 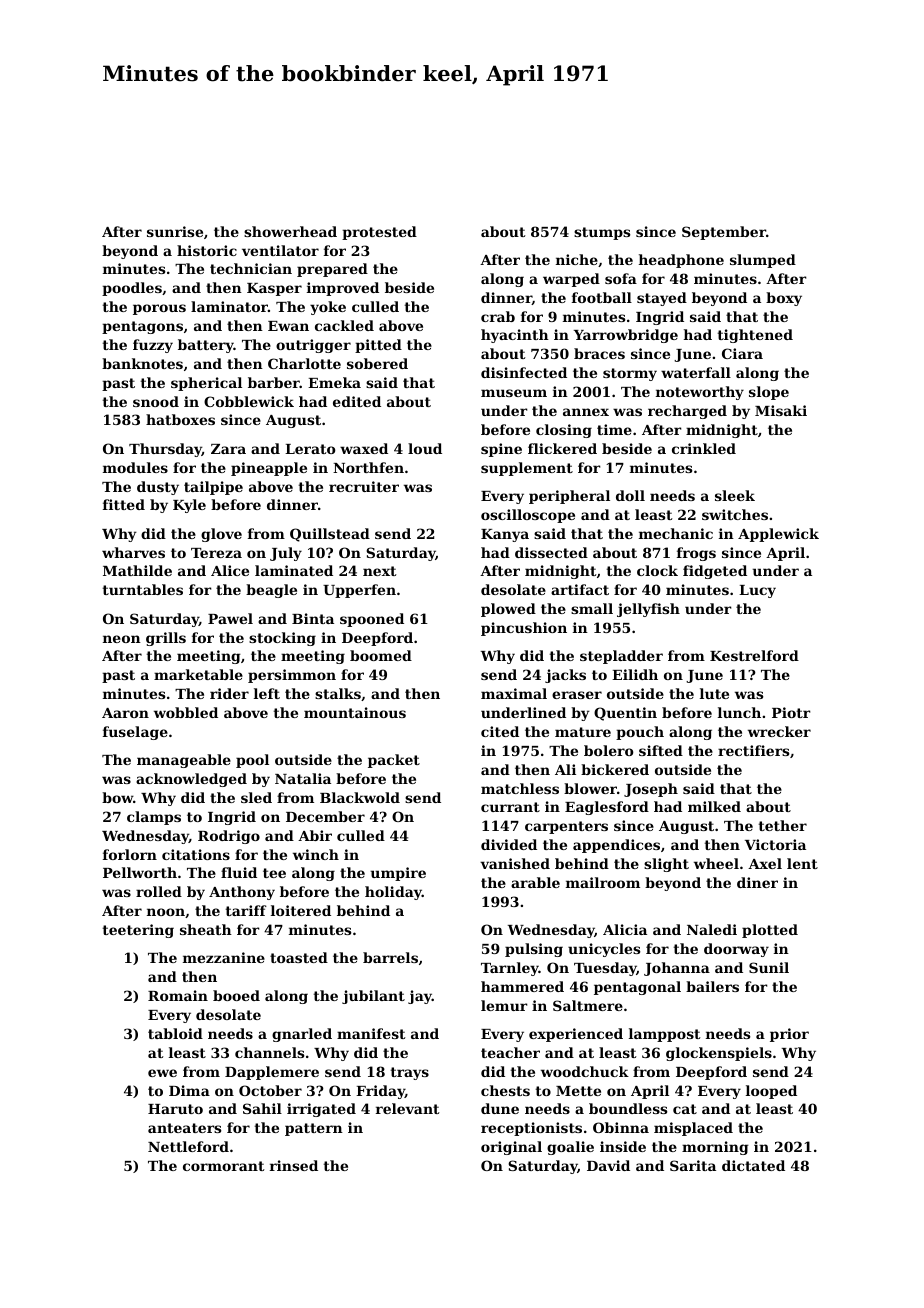 What do you see at coordinates (511, 1148) in the page?
I see `original` at bounding box center [511, 1148].
